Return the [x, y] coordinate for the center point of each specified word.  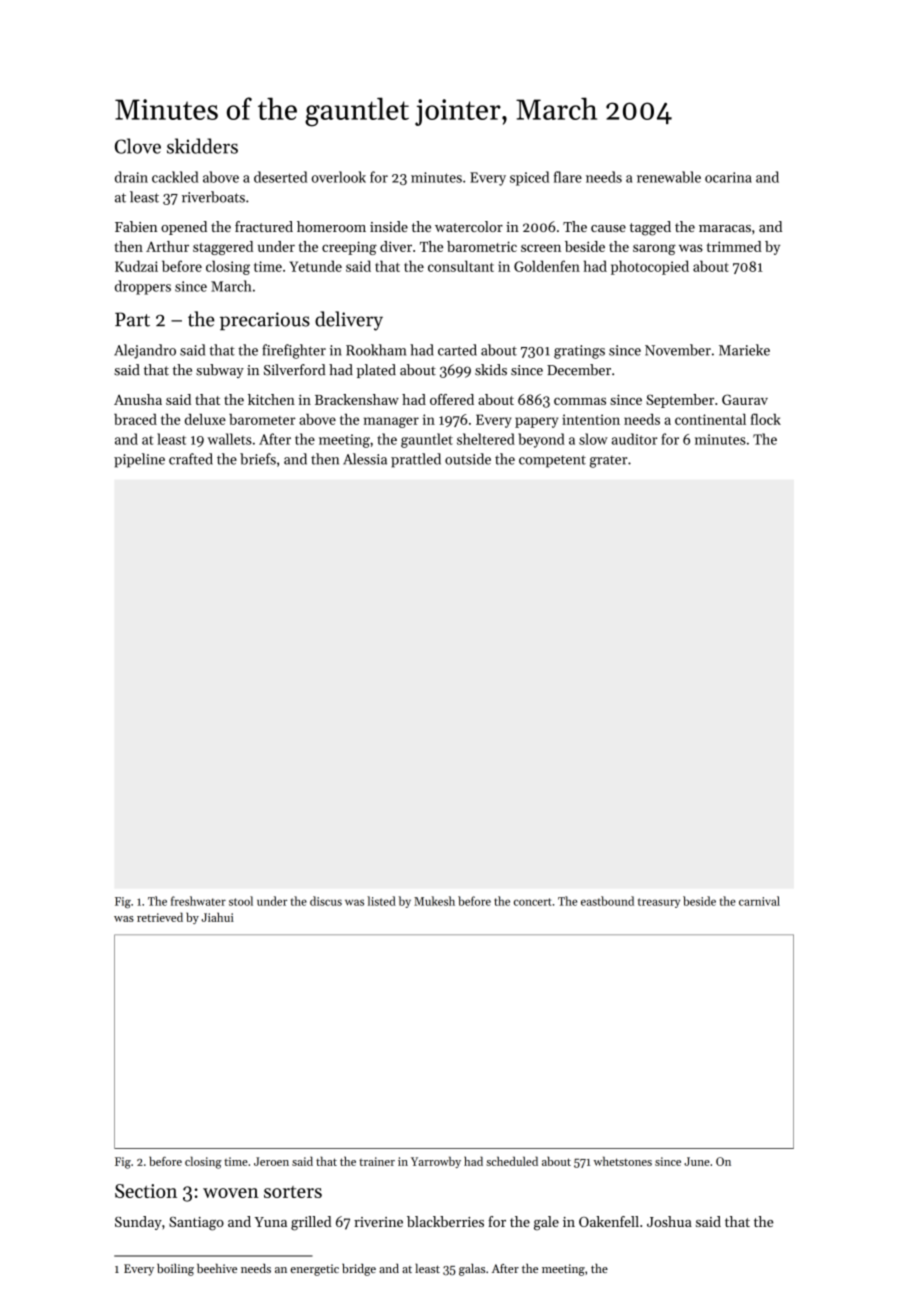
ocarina [728, 177]
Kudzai [136, 266]
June [697, 1161]
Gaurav [745, 399]
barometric [482, 246]
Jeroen [271, 1161]
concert [532, 902]
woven [231, 1193]
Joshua [669, 1221]
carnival [759, 901]
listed [381, 901]
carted [457, 350]
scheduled [512, 1161]
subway [220, 371]
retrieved [160, 917]
